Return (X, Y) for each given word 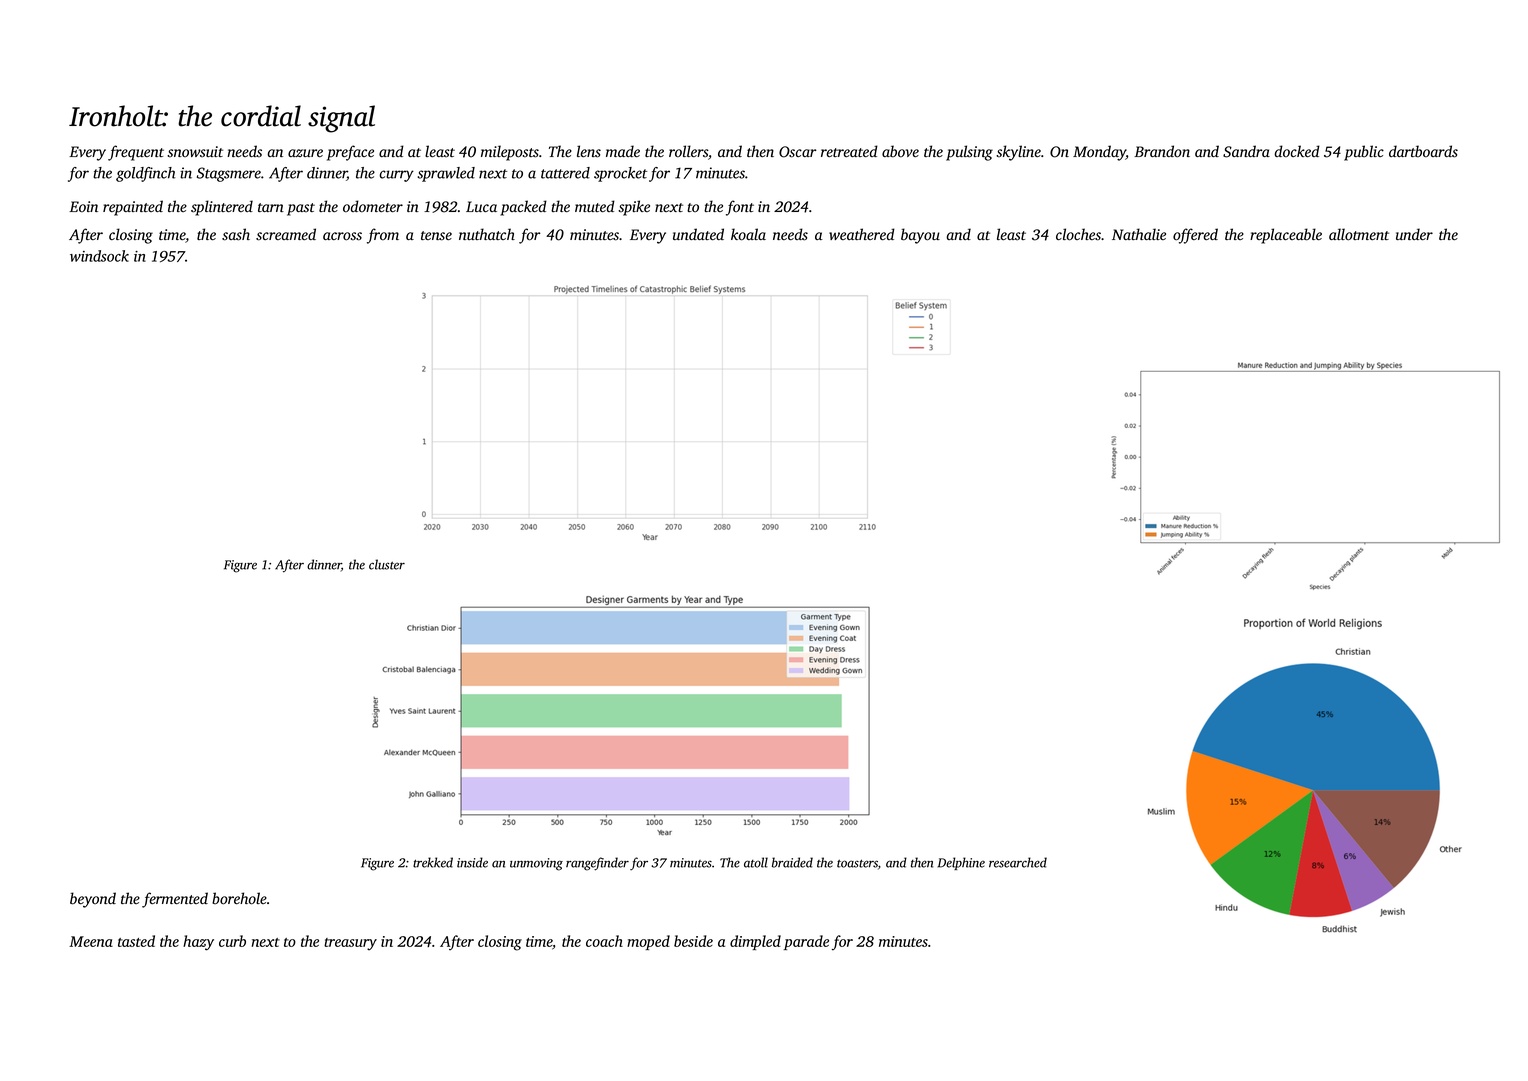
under (1414, 234)
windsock (99, 256)
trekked (433, 862)
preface (350, 153)
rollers (688, 151)
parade (806, 942)
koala (748, 234)
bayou (920, 236)
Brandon (1162, 151)
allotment (1359, 234)
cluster (387, 564)
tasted (136, 941)
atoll (756, 862)
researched (1018, 862)
